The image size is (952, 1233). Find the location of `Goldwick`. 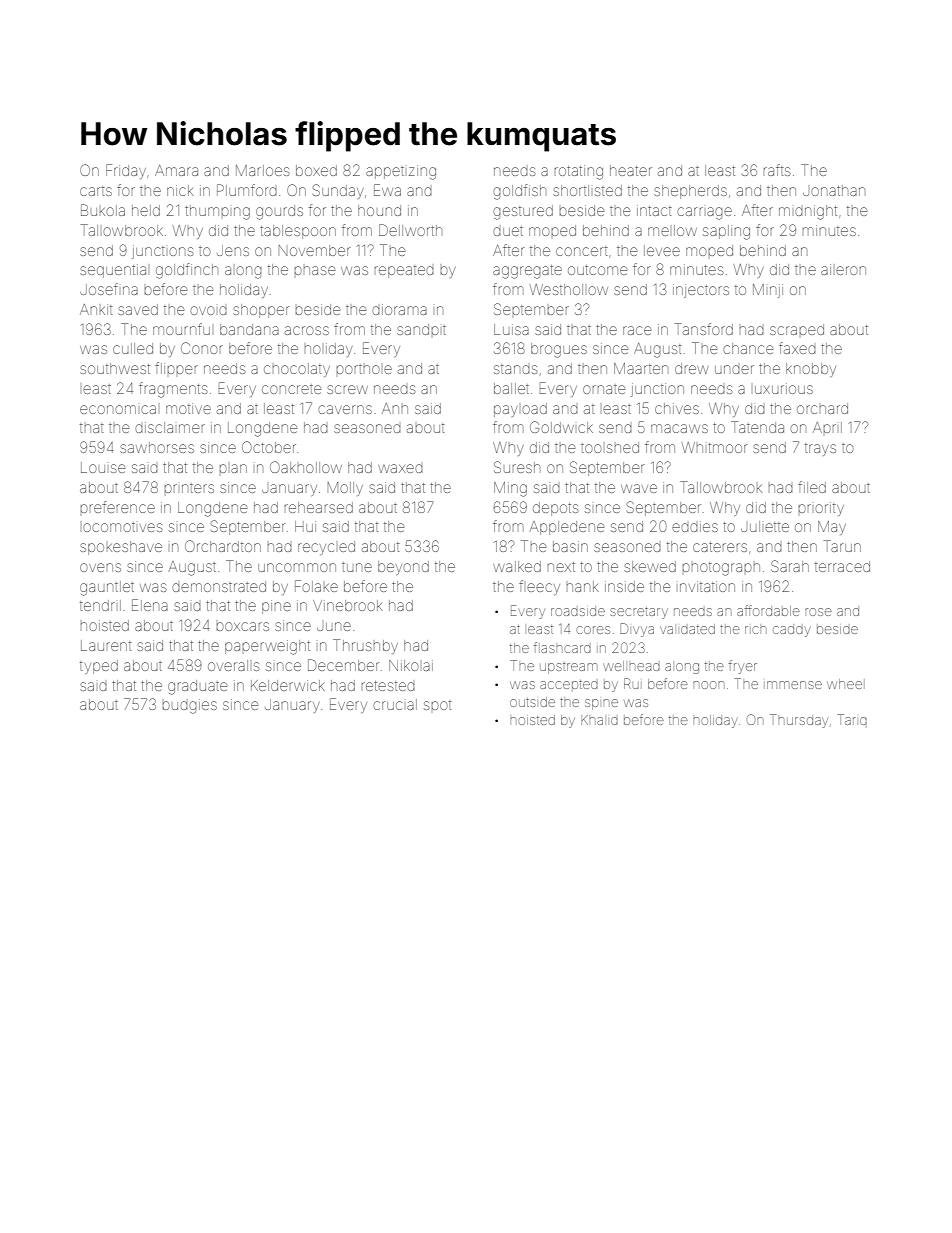

Goldwick is located at coordinates (561, 427).
